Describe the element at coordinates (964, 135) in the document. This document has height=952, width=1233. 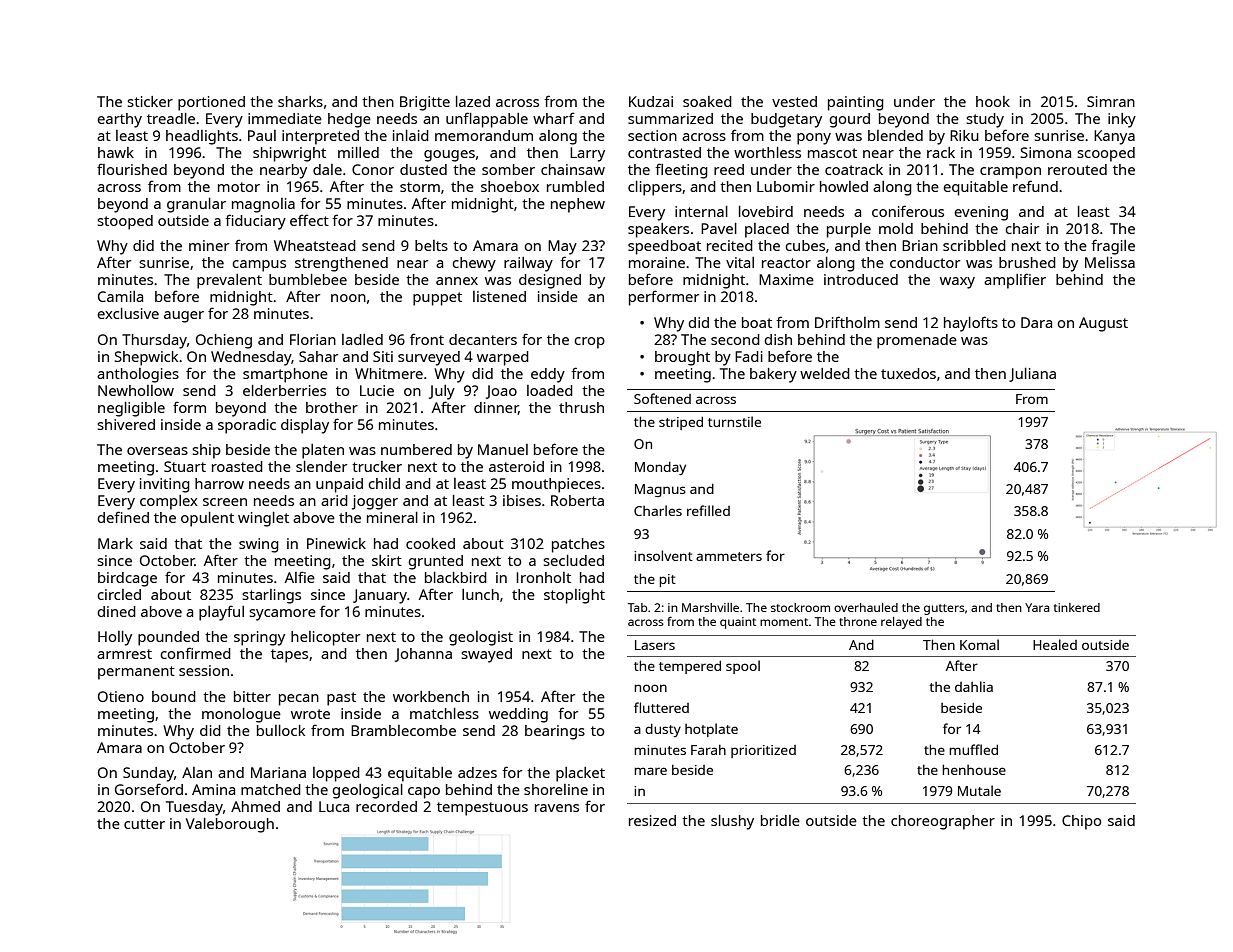
I see `Riku` at that location.
